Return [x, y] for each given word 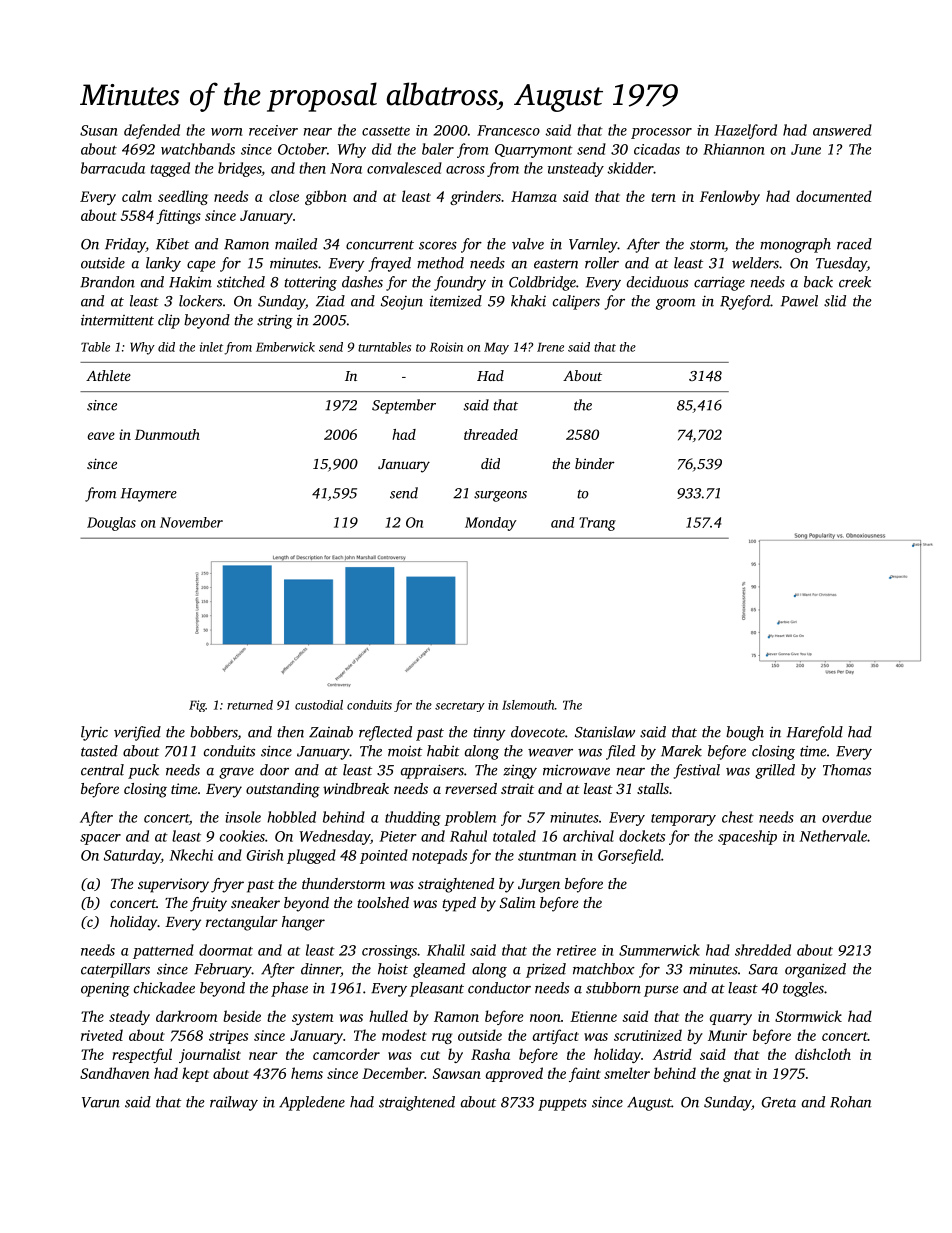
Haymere [149, 495]
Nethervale [833, 836]
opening [105, 990]
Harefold [815, 733]
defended [152, 131]
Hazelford [746, 131]
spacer [100, 839]
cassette [386, 131]
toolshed [383, 902]
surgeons [500, 496]
